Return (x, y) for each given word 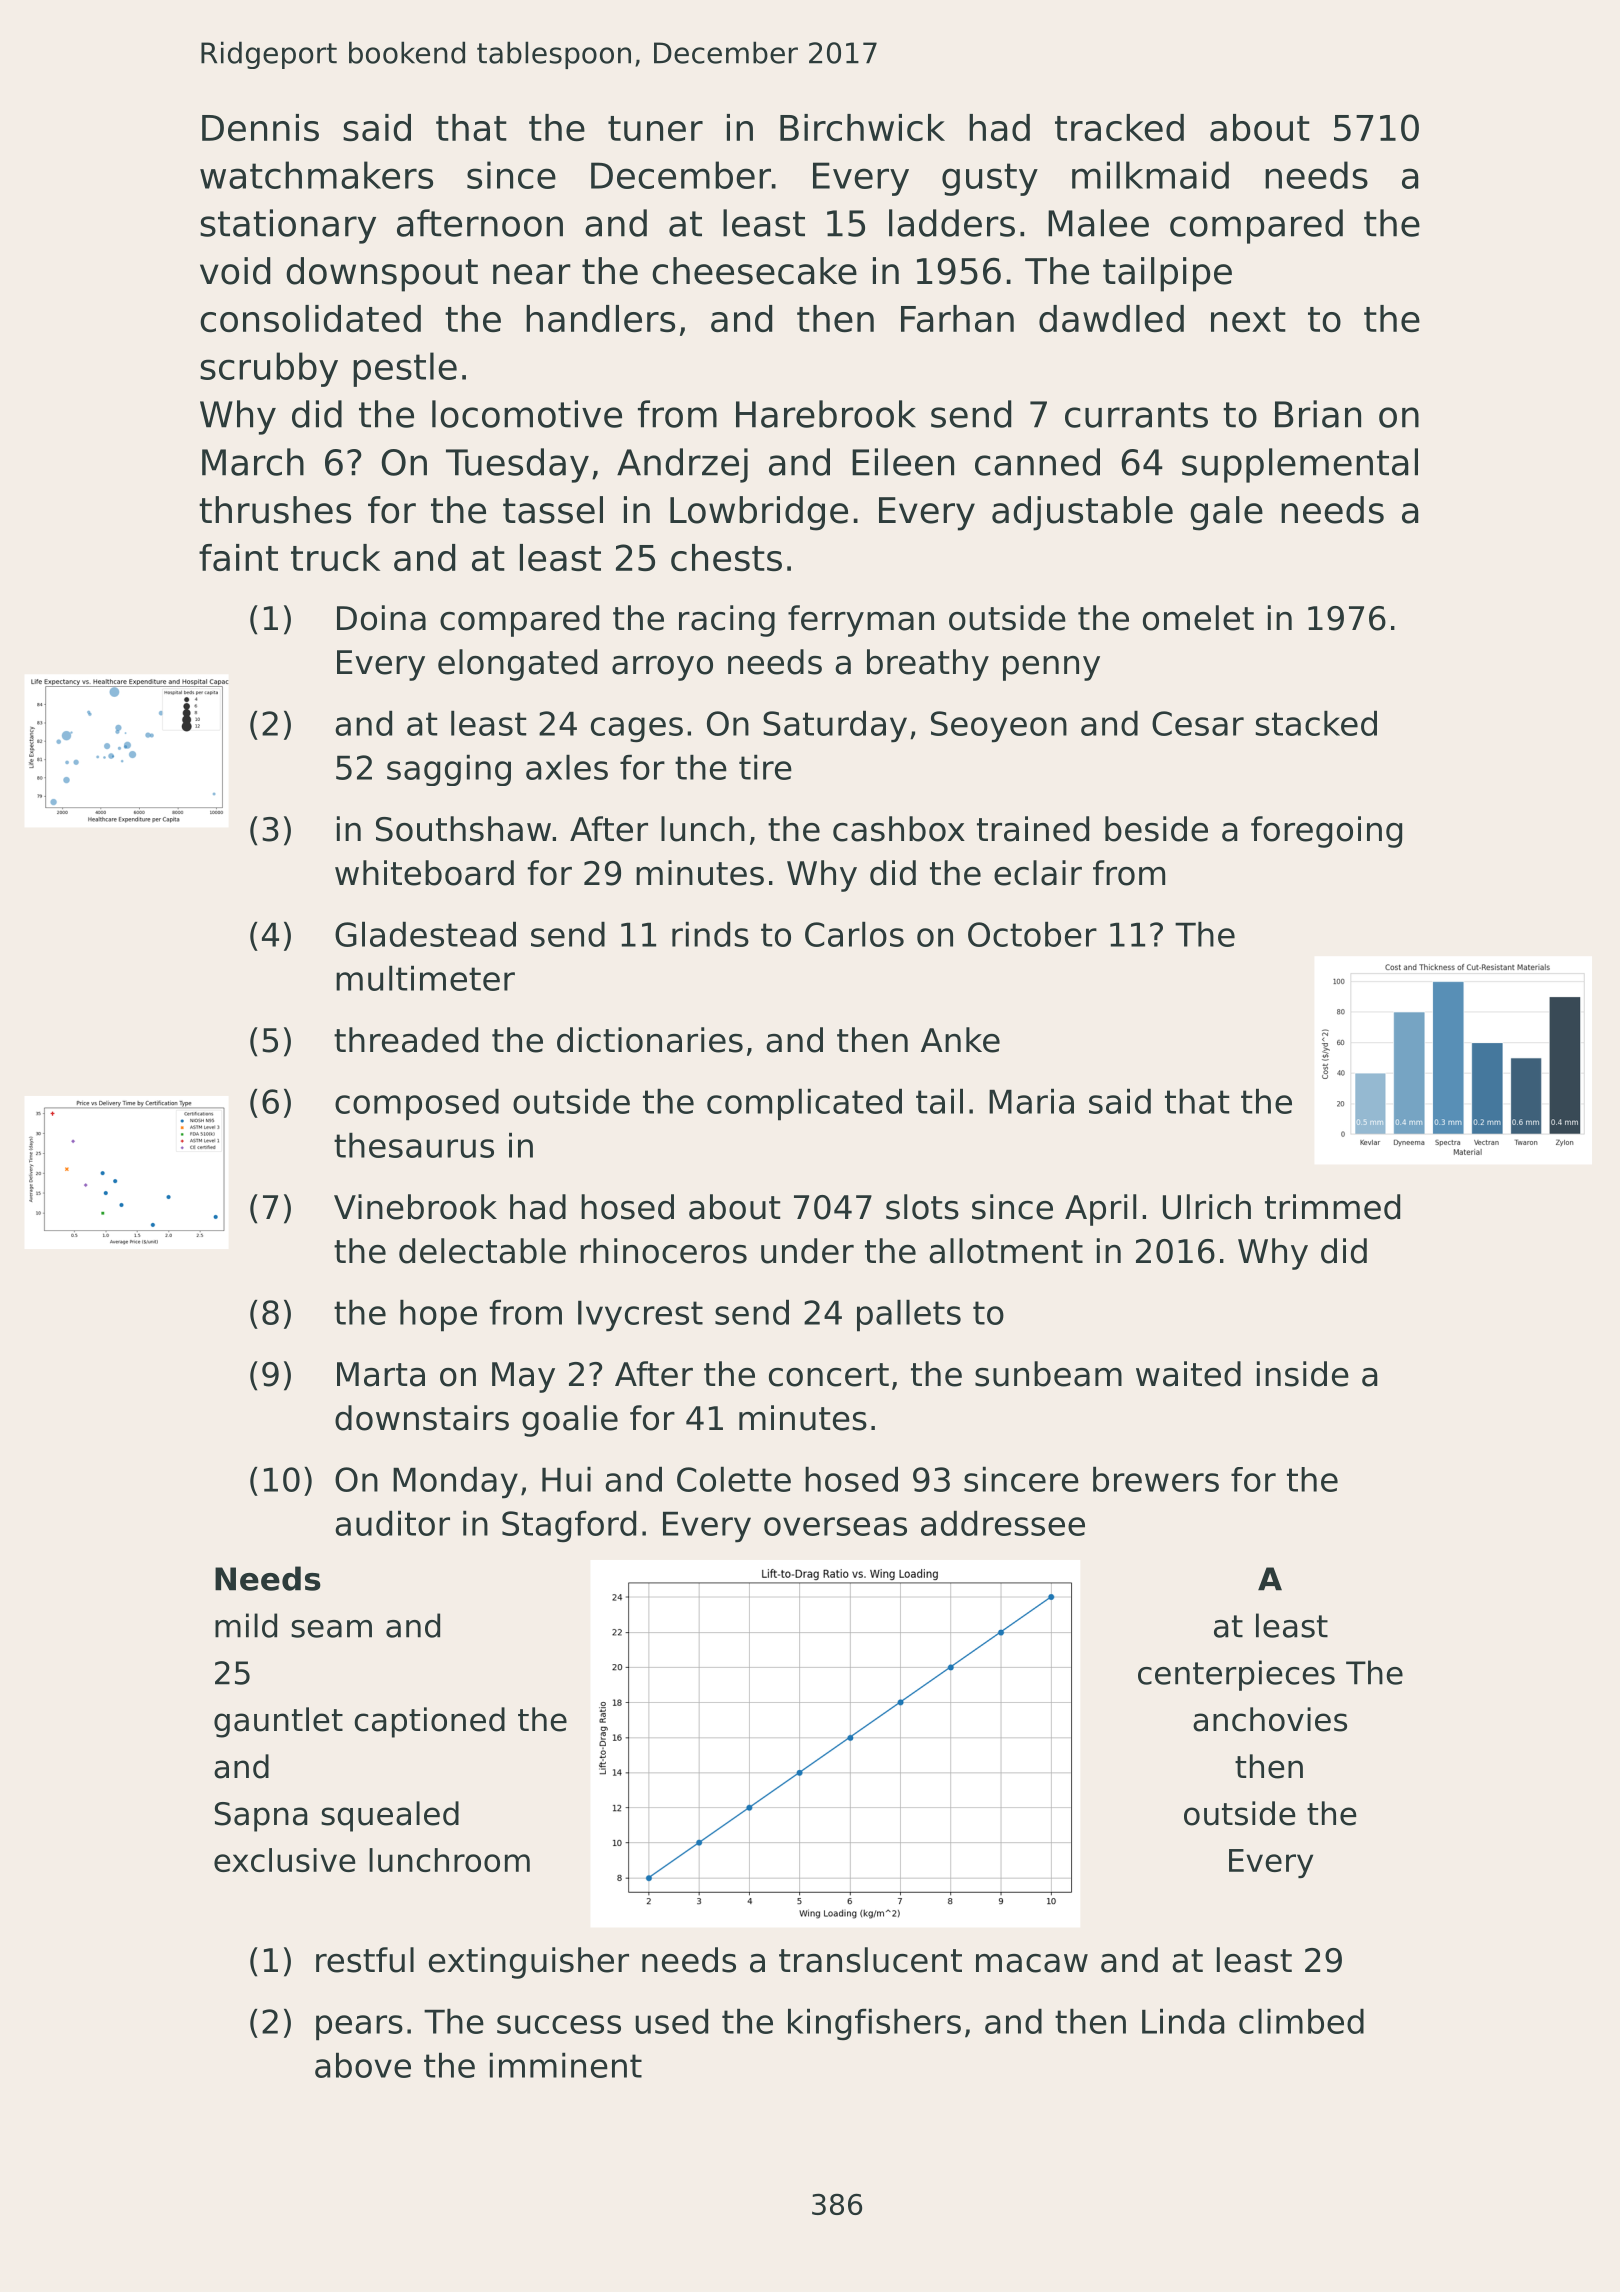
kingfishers (874, 2024)
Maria (1031, 1101)
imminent (566, 2065)
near (532, 274)
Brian (1318, 414)
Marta (381, 1374)
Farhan (957, 318)
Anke (960, 1040)
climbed (1301, 2021)
